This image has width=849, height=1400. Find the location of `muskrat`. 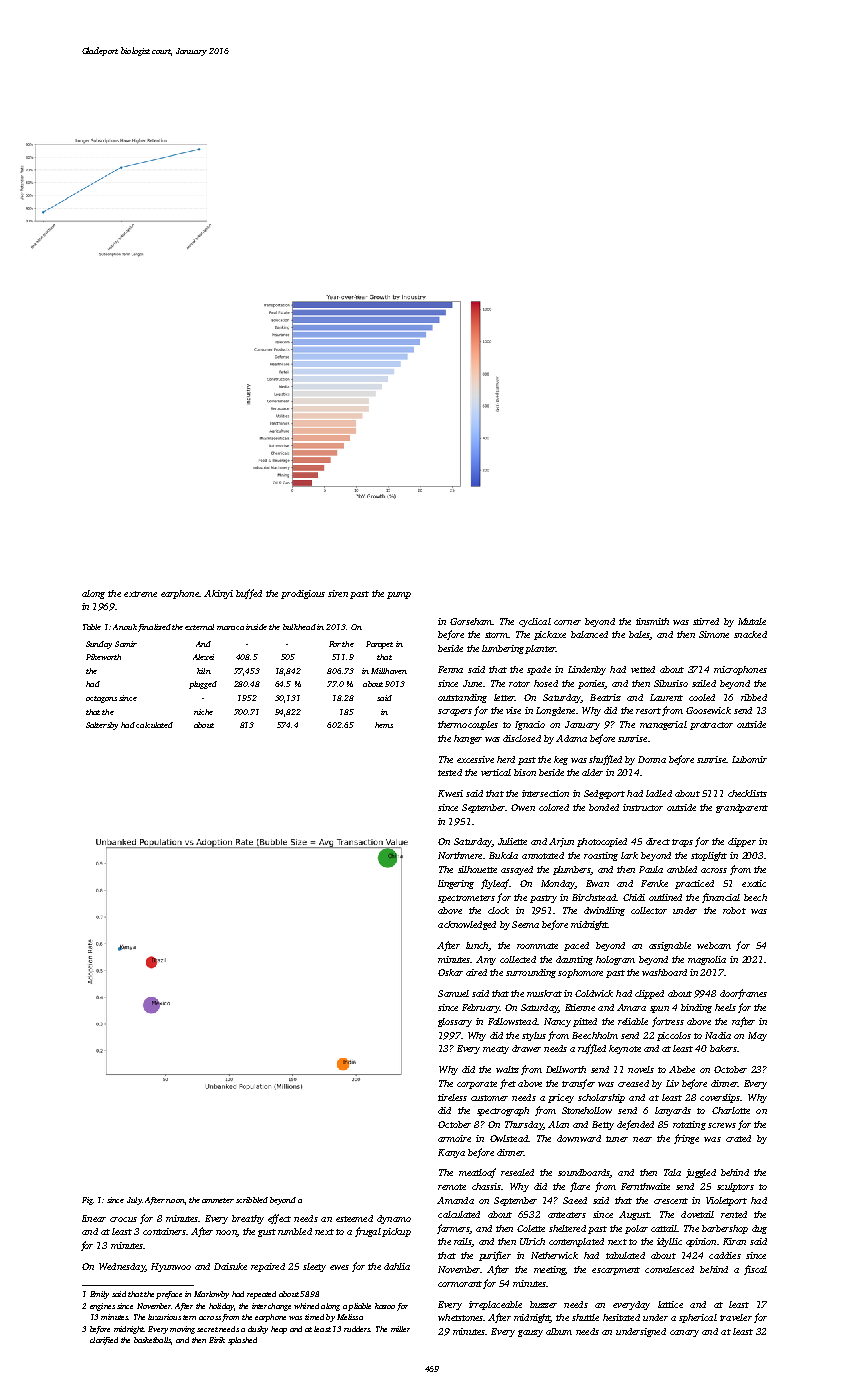

muskrat is located at coordinates (544, 993).
